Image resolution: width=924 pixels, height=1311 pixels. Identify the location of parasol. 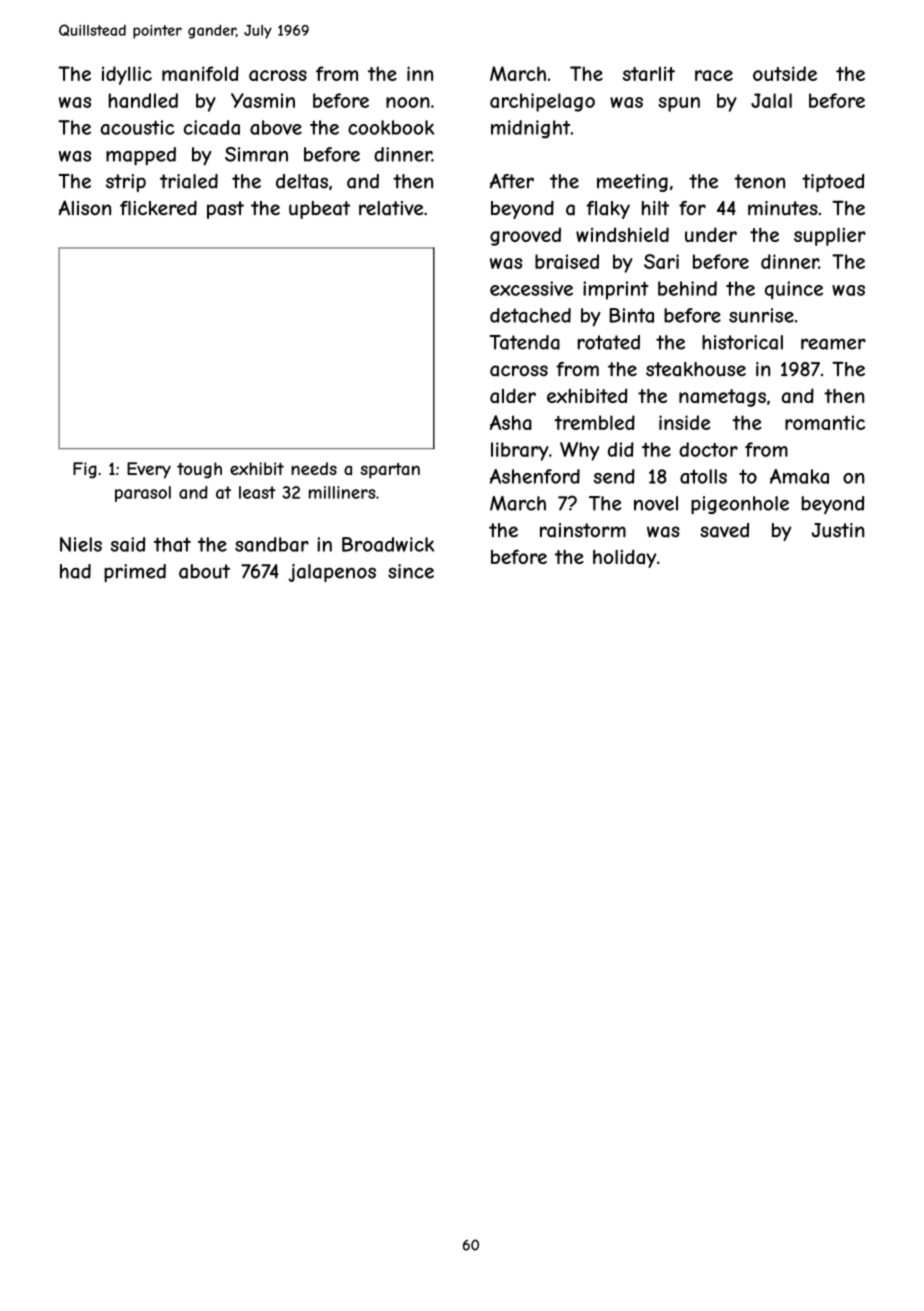
(143, 494).
